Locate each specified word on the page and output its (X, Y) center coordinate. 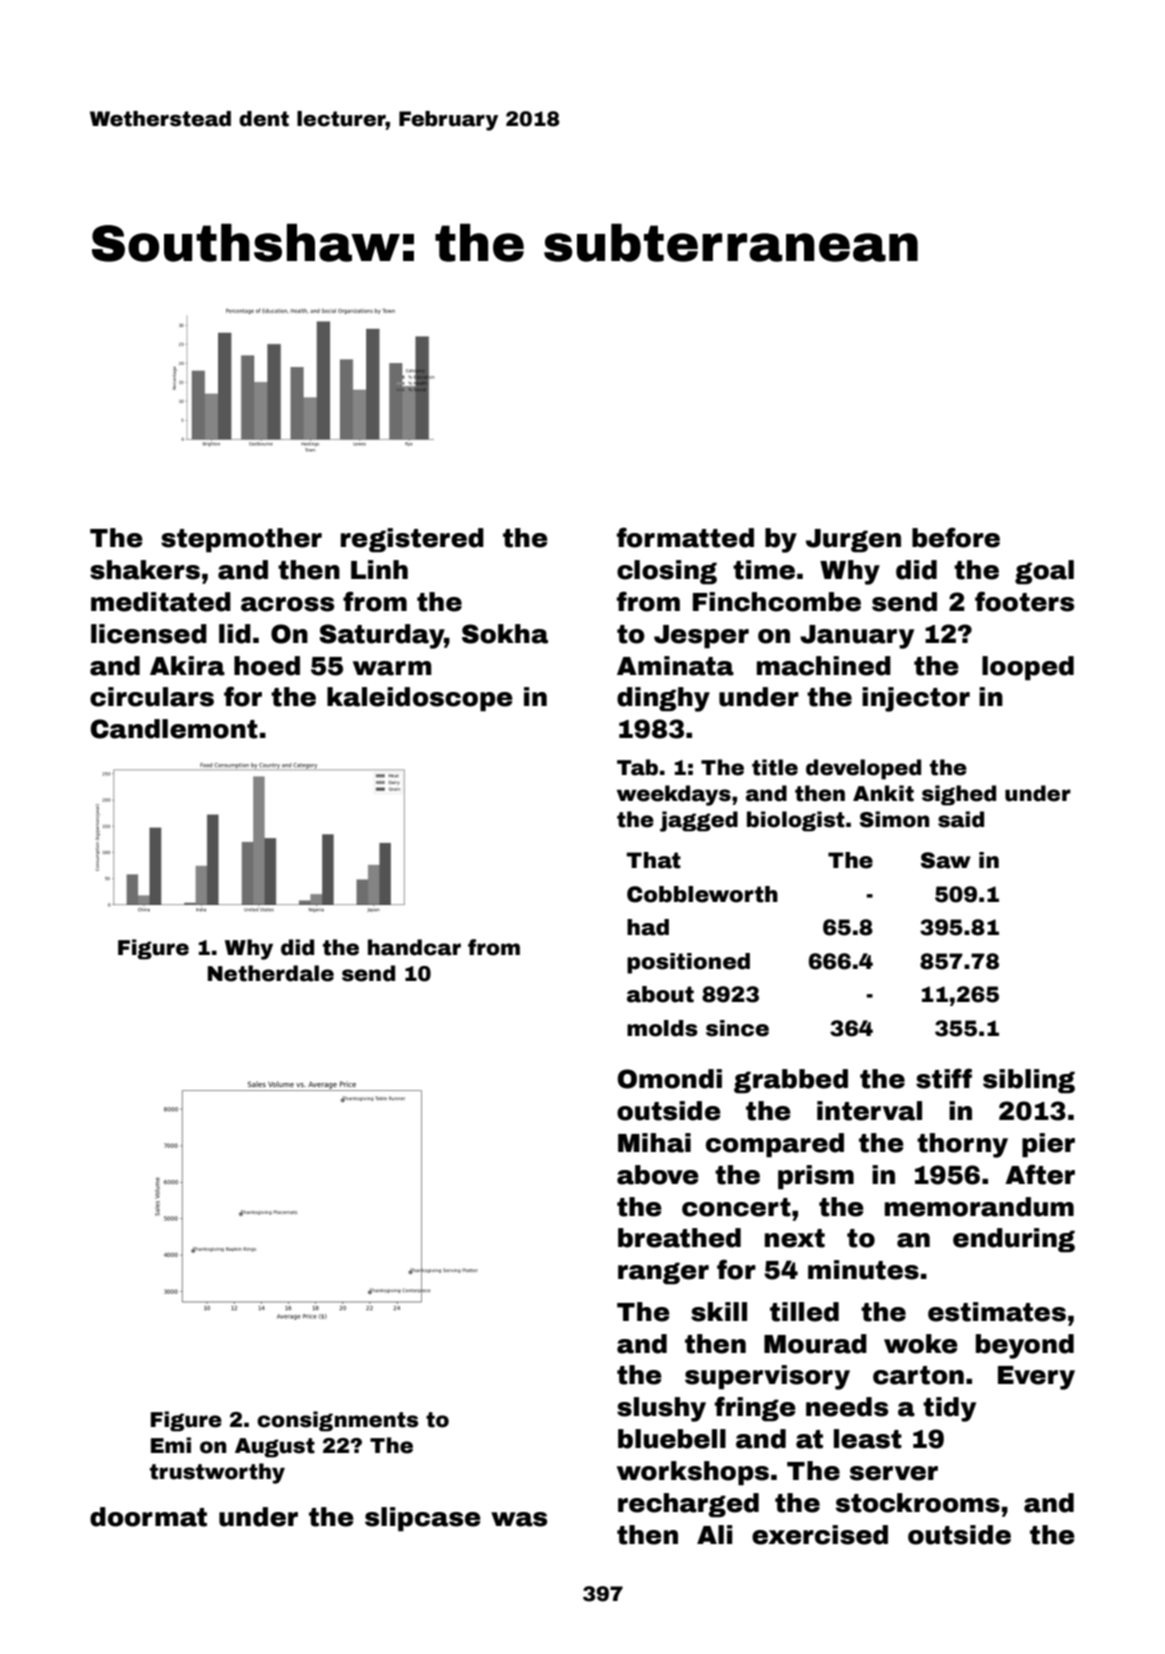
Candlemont (174, 729)
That (653, 860)
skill (719, 1312)
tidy (949, 1409)
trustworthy (217, 1473)
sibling (1029, 1081)
